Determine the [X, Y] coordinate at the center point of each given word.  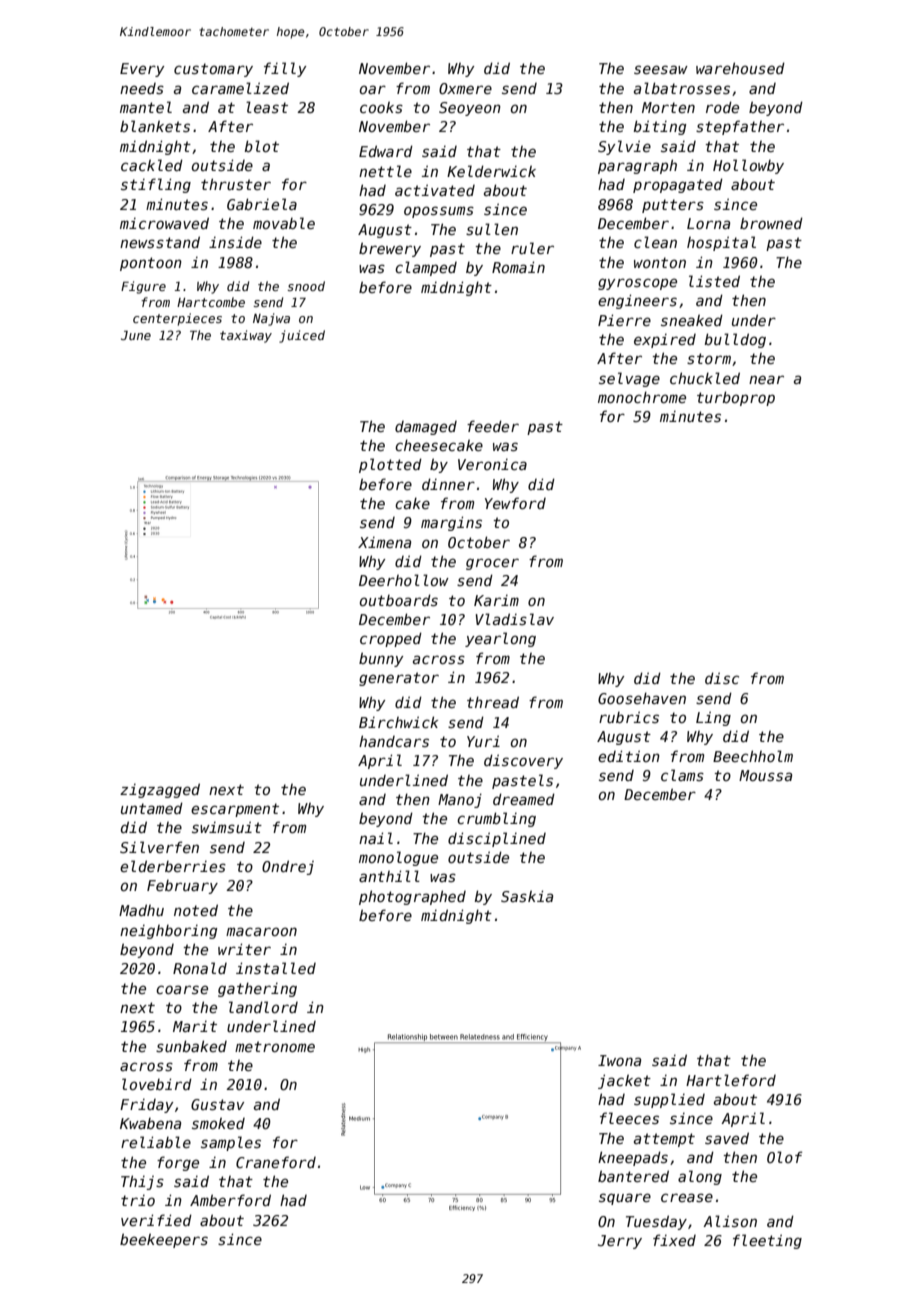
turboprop [736, 398]
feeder [493, 426]
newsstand [160, 242]
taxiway [246, 336]
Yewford [515, 503]
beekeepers [164, 1240]
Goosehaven [642, 698]
